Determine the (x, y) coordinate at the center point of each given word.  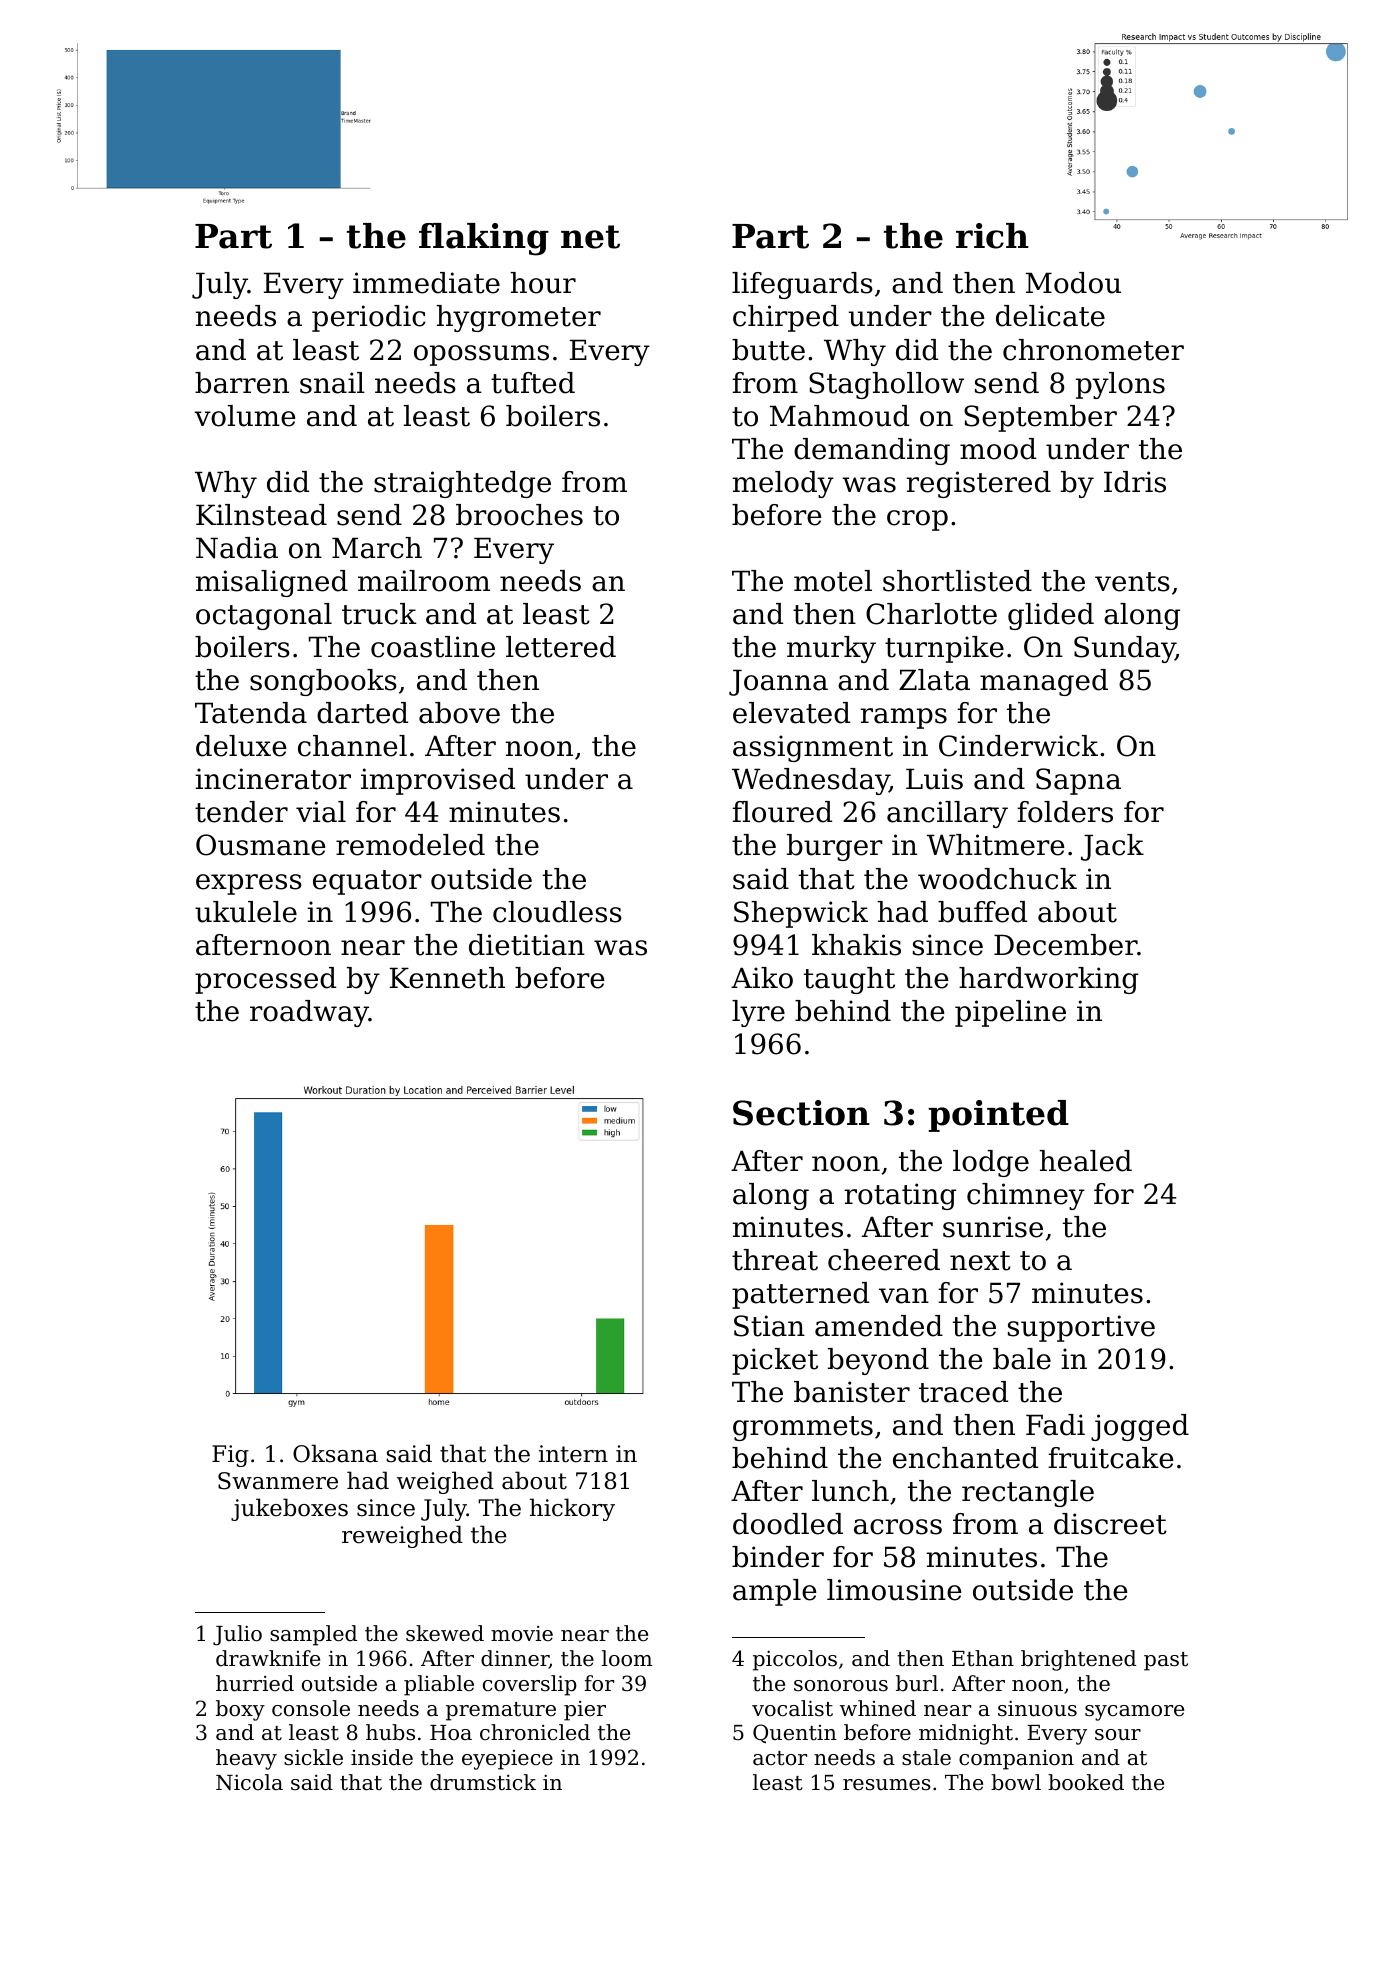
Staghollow (886, 385)
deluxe (241, 746)
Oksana (335, 1453)
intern (573, 1454)
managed (1044, 682)
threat (775, 1260)
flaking (484, 239)
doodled (788, 1524)
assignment (813, 748)
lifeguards (802, 285)
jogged (1140, 1427)
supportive (1081, 1328)
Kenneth (447, 978)
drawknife (268, 1658)
